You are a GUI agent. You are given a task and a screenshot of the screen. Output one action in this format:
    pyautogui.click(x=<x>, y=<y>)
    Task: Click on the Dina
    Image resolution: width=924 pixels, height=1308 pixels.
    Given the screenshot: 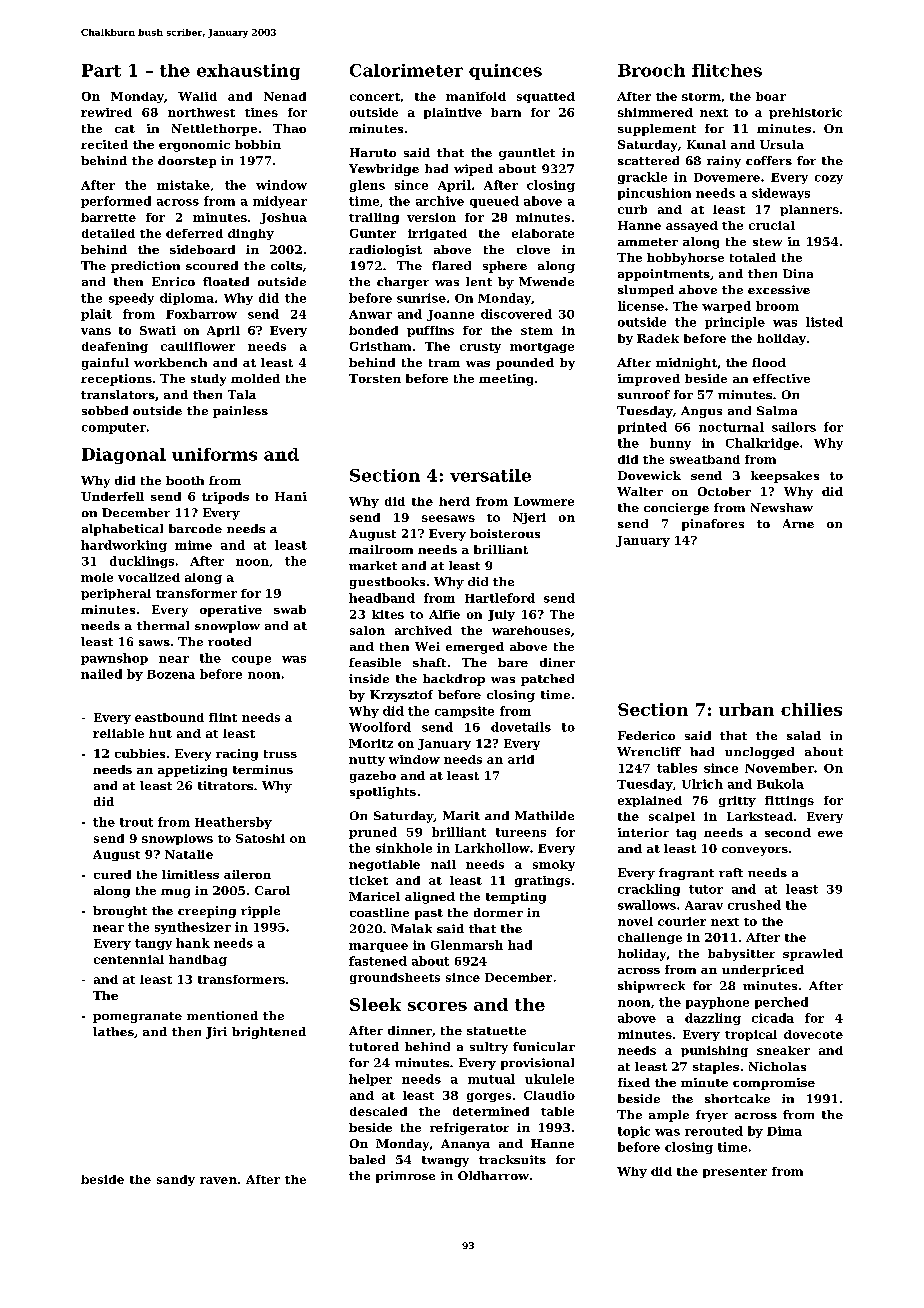 What is the action you would take?
    pyautogui.click(x=798, y=273)
